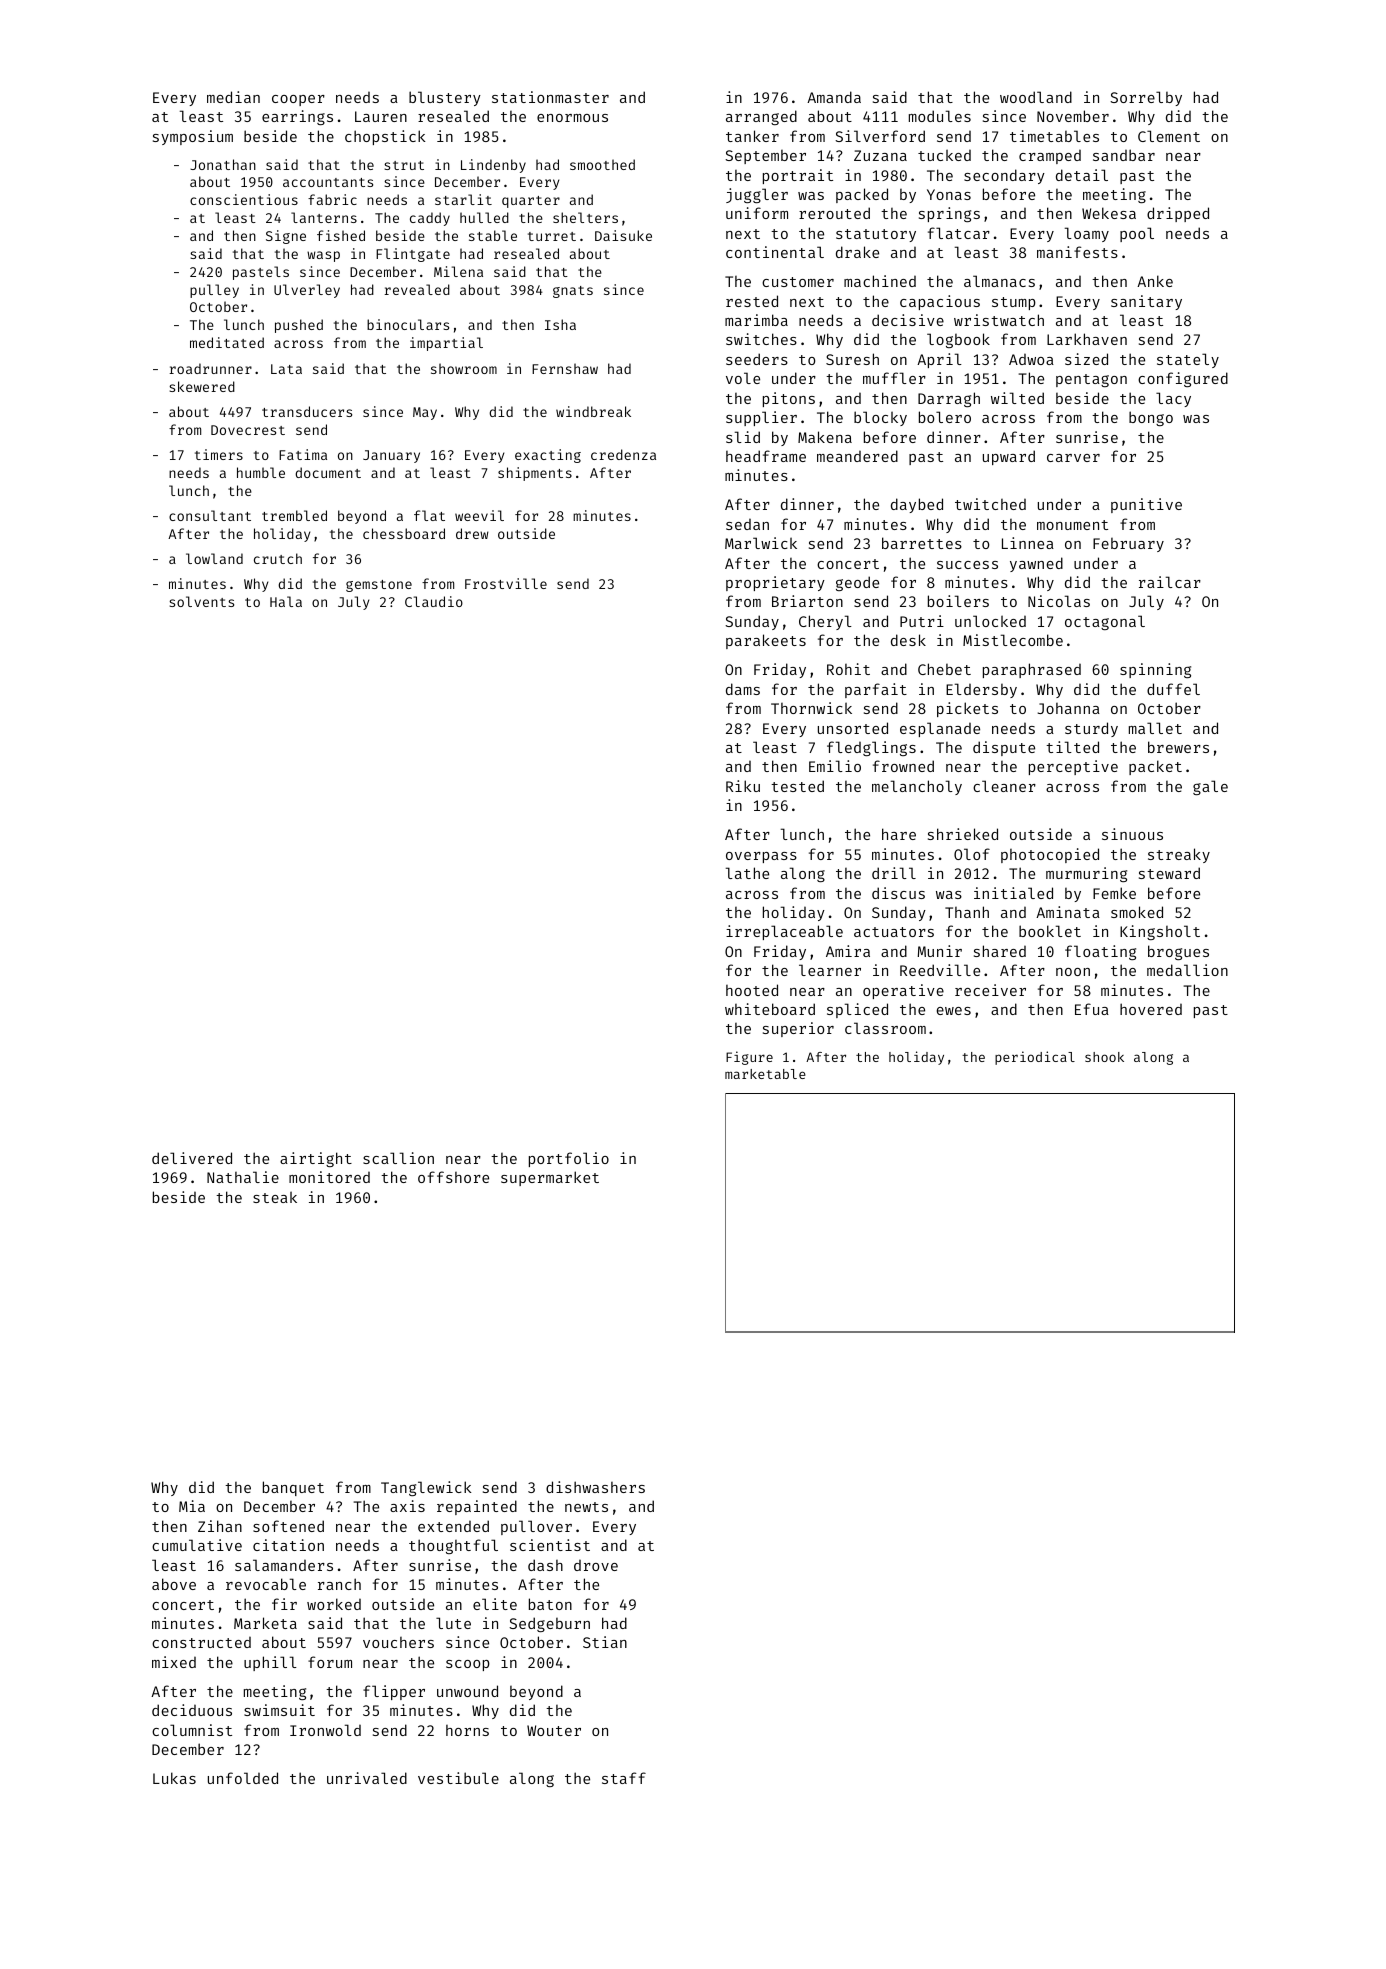 The image size is (1386, 1969). What do you see at coordinates (329, 1177) in the image?
I see `monitored` at bounding box center [329, 1177].
